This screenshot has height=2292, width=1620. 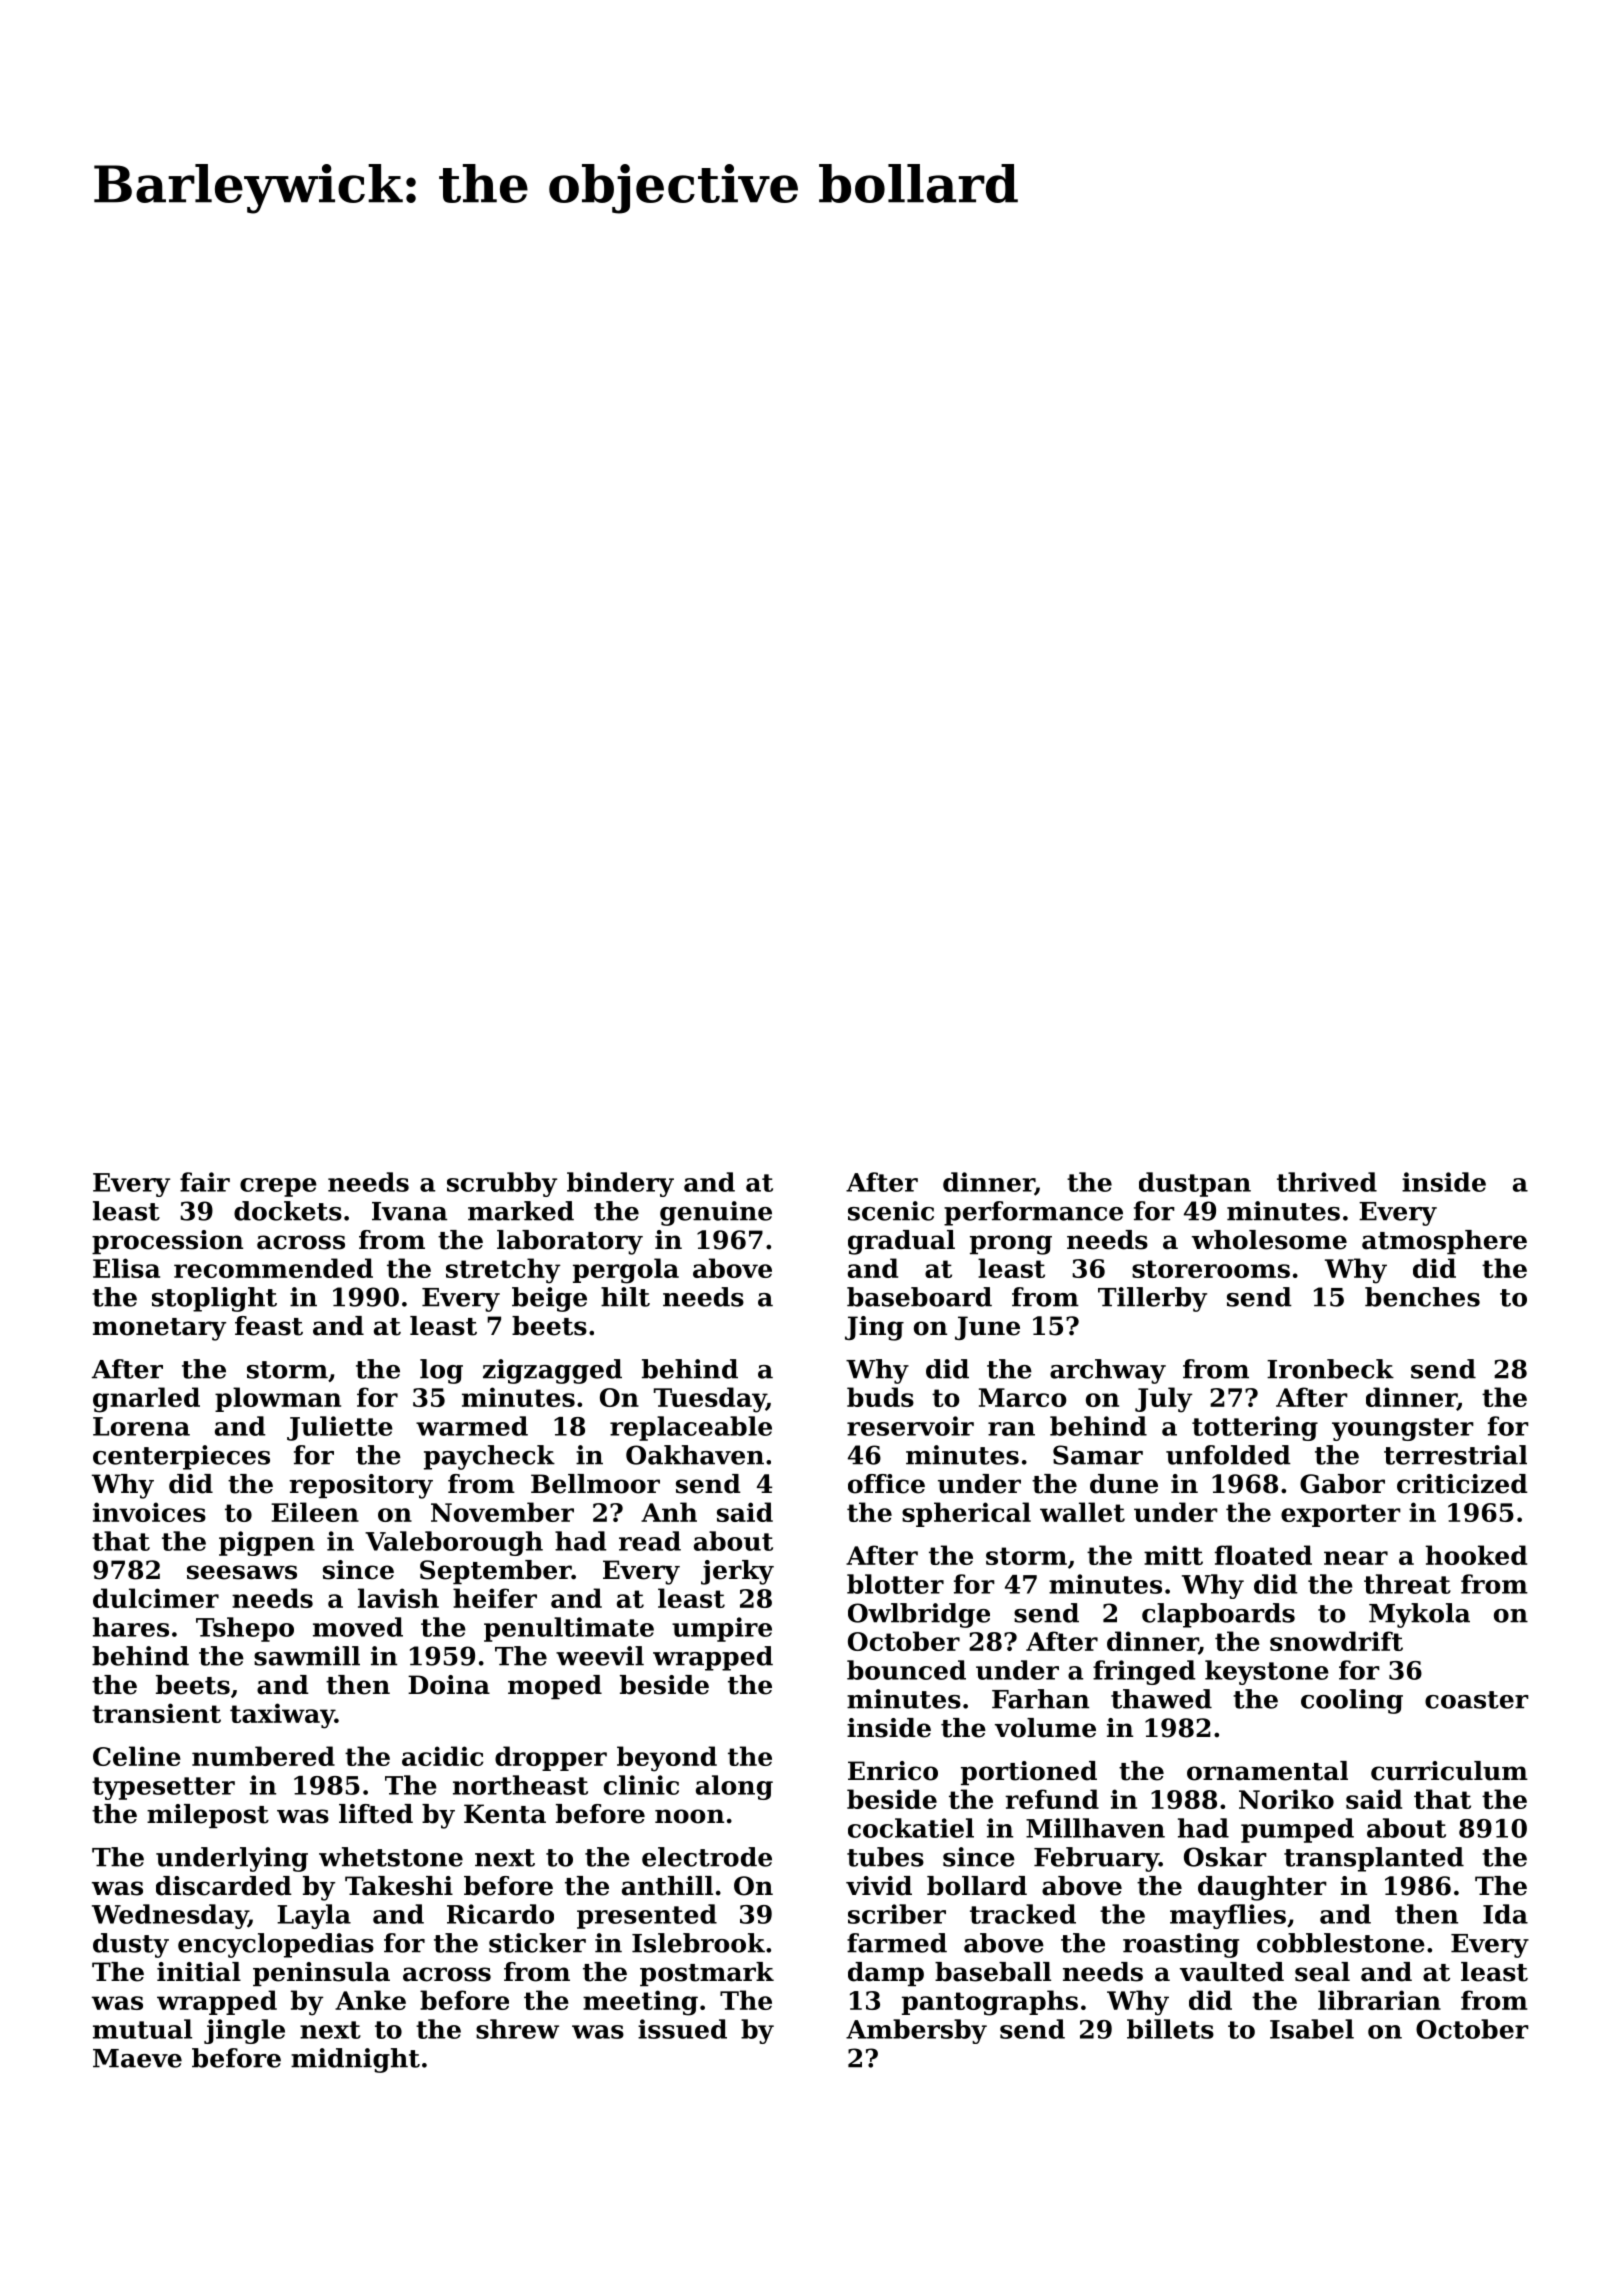 I want to click on fair, so click(x=205, y=1182).
